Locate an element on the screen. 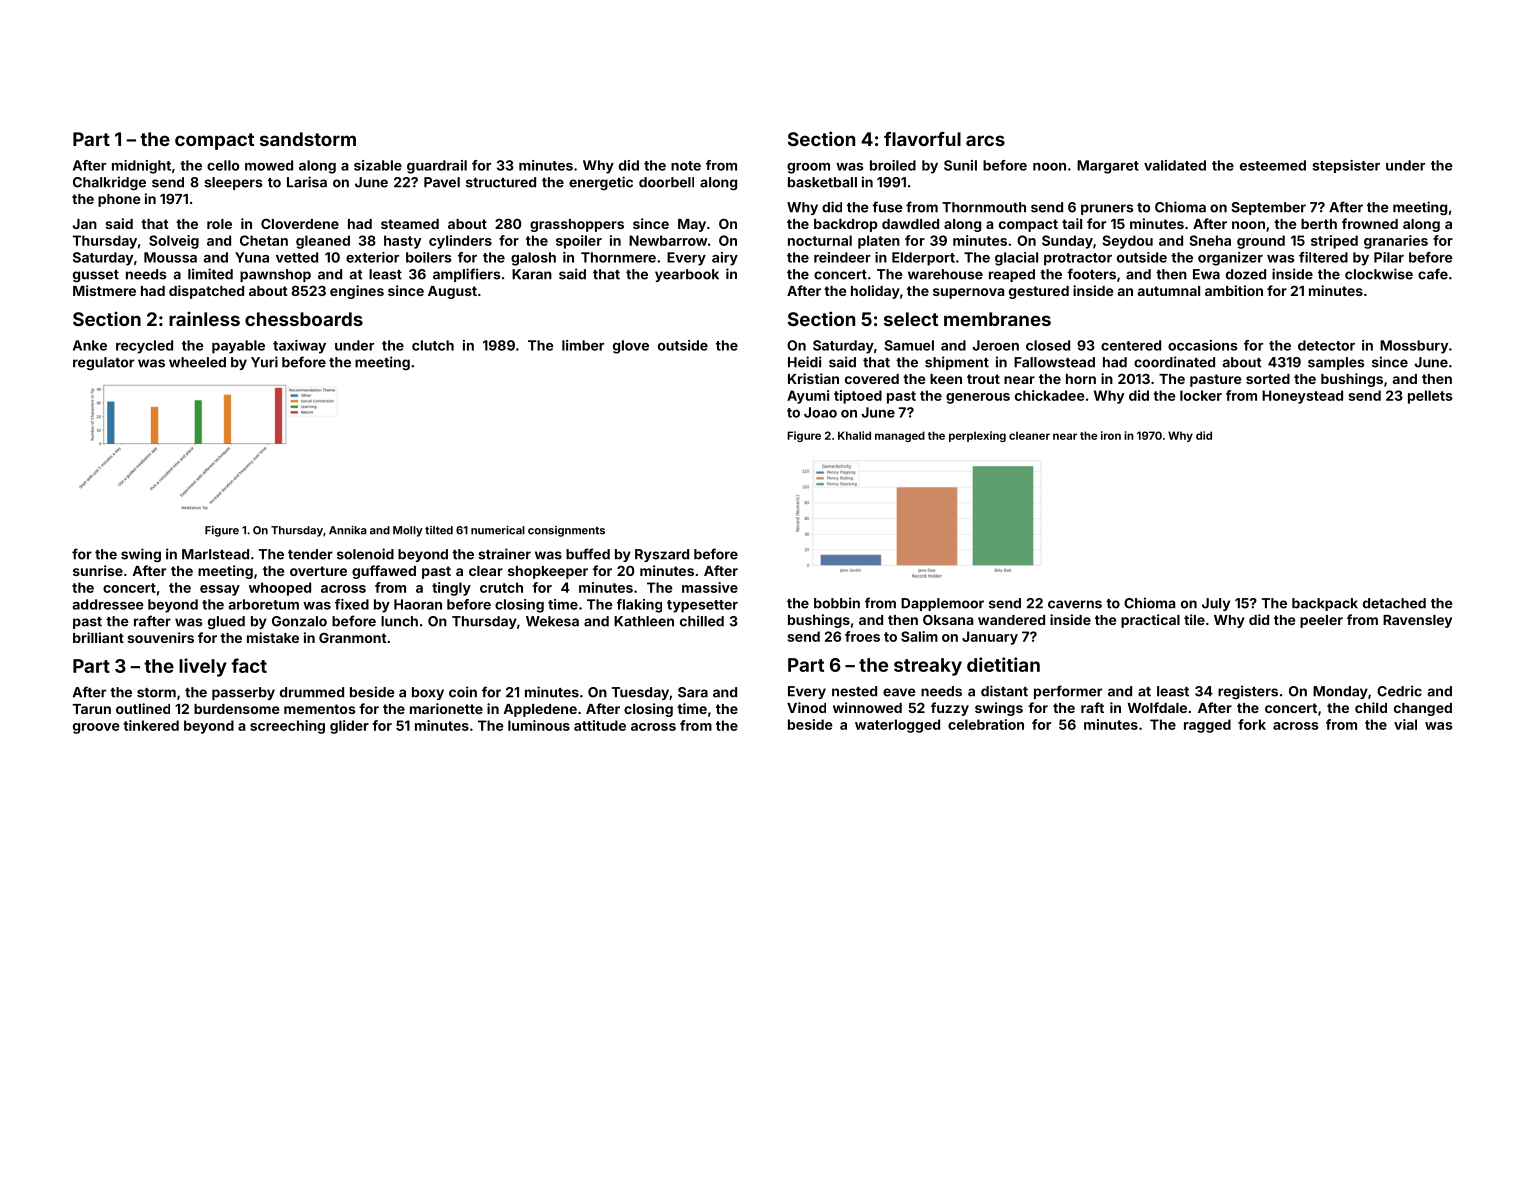 The image size is (1525, 1178). perplexing is located at coordinates (977, 436).
